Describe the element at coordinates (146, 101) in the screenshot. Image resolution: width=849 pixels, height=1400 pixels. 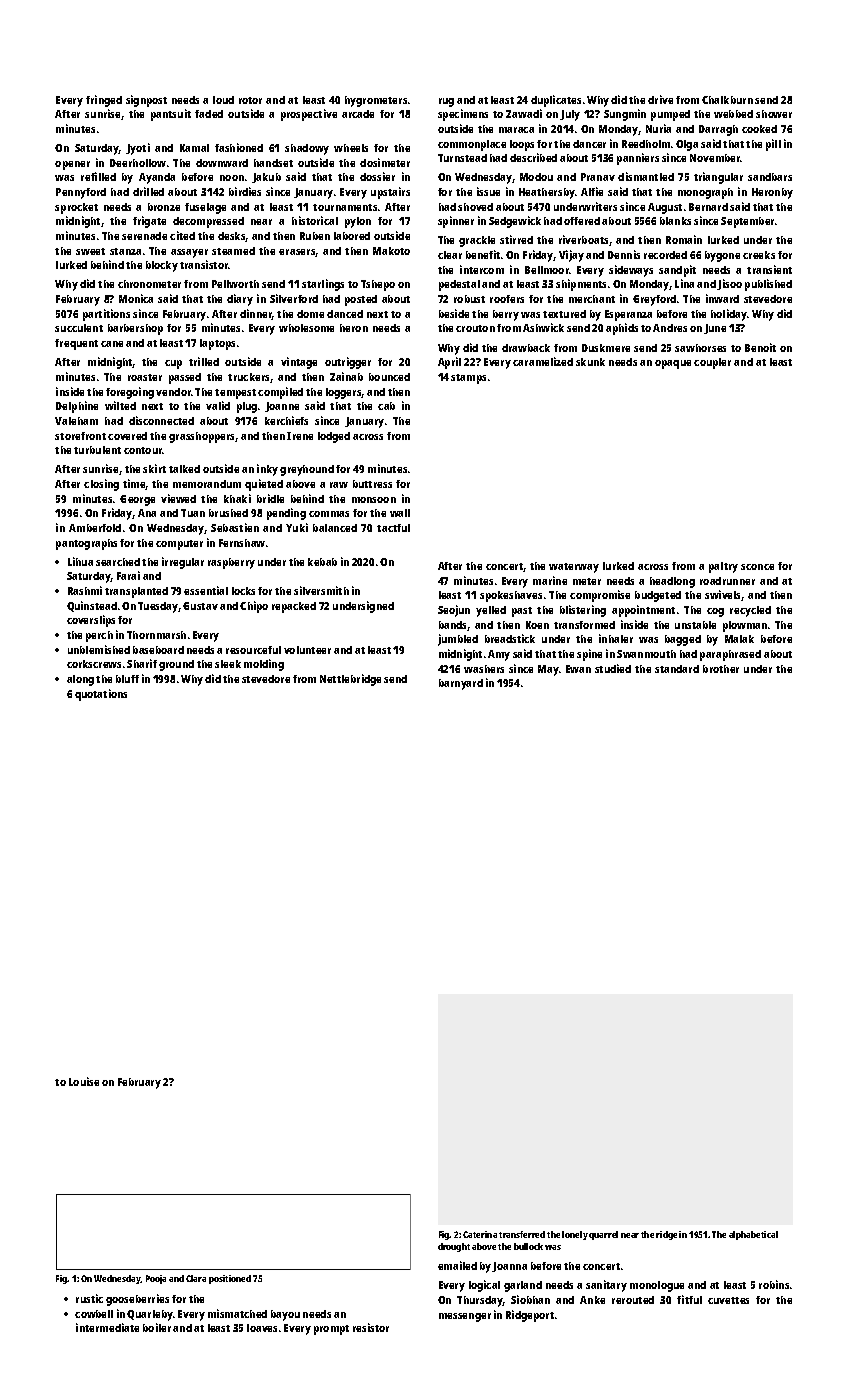
I see `signpost` at that location.
